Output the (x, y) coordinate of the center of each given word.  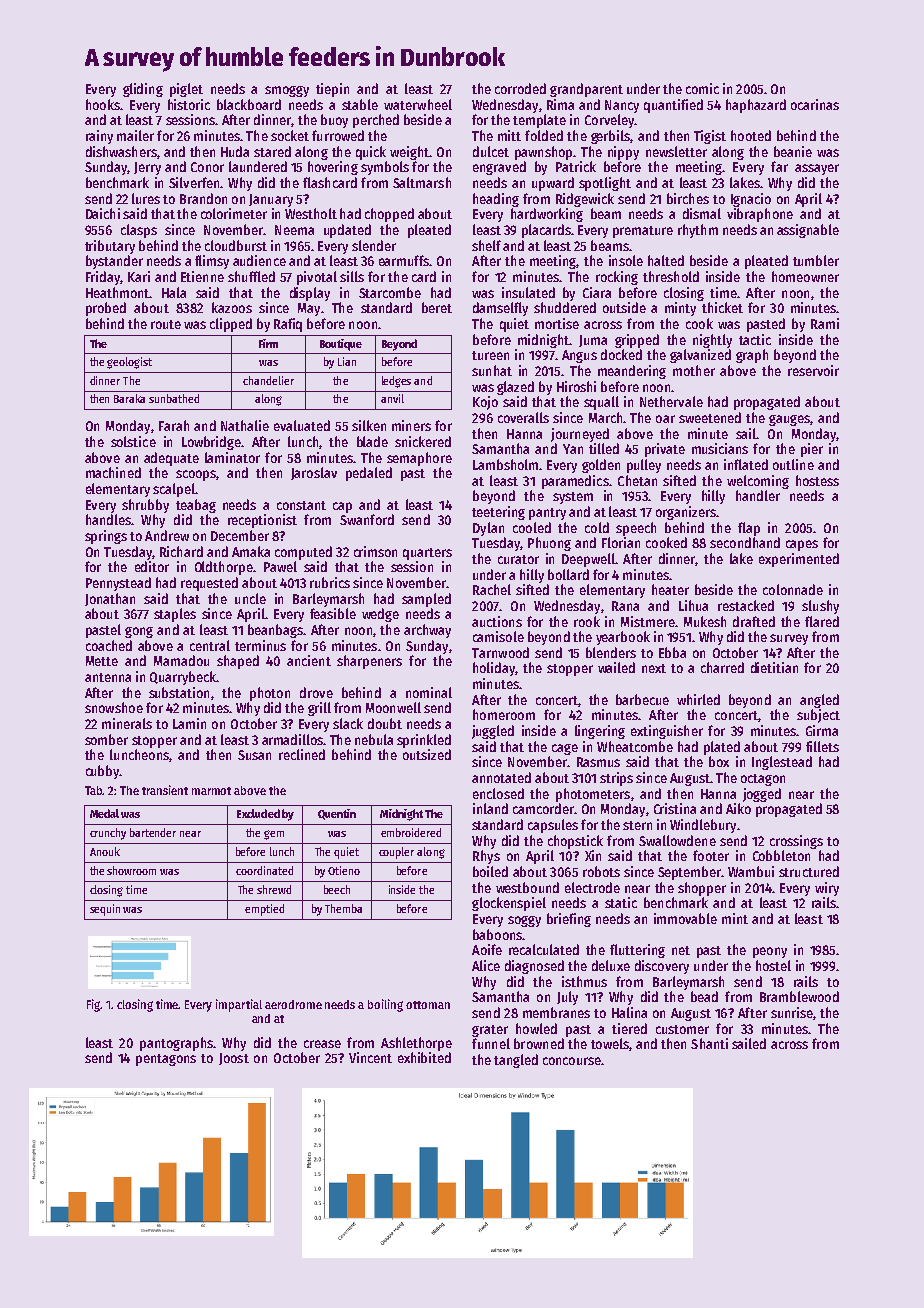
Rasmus (598, 762)
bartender (153, 832)
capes (802, 545)
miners (411, 425)
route (166, 324)
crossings (796, 842)
